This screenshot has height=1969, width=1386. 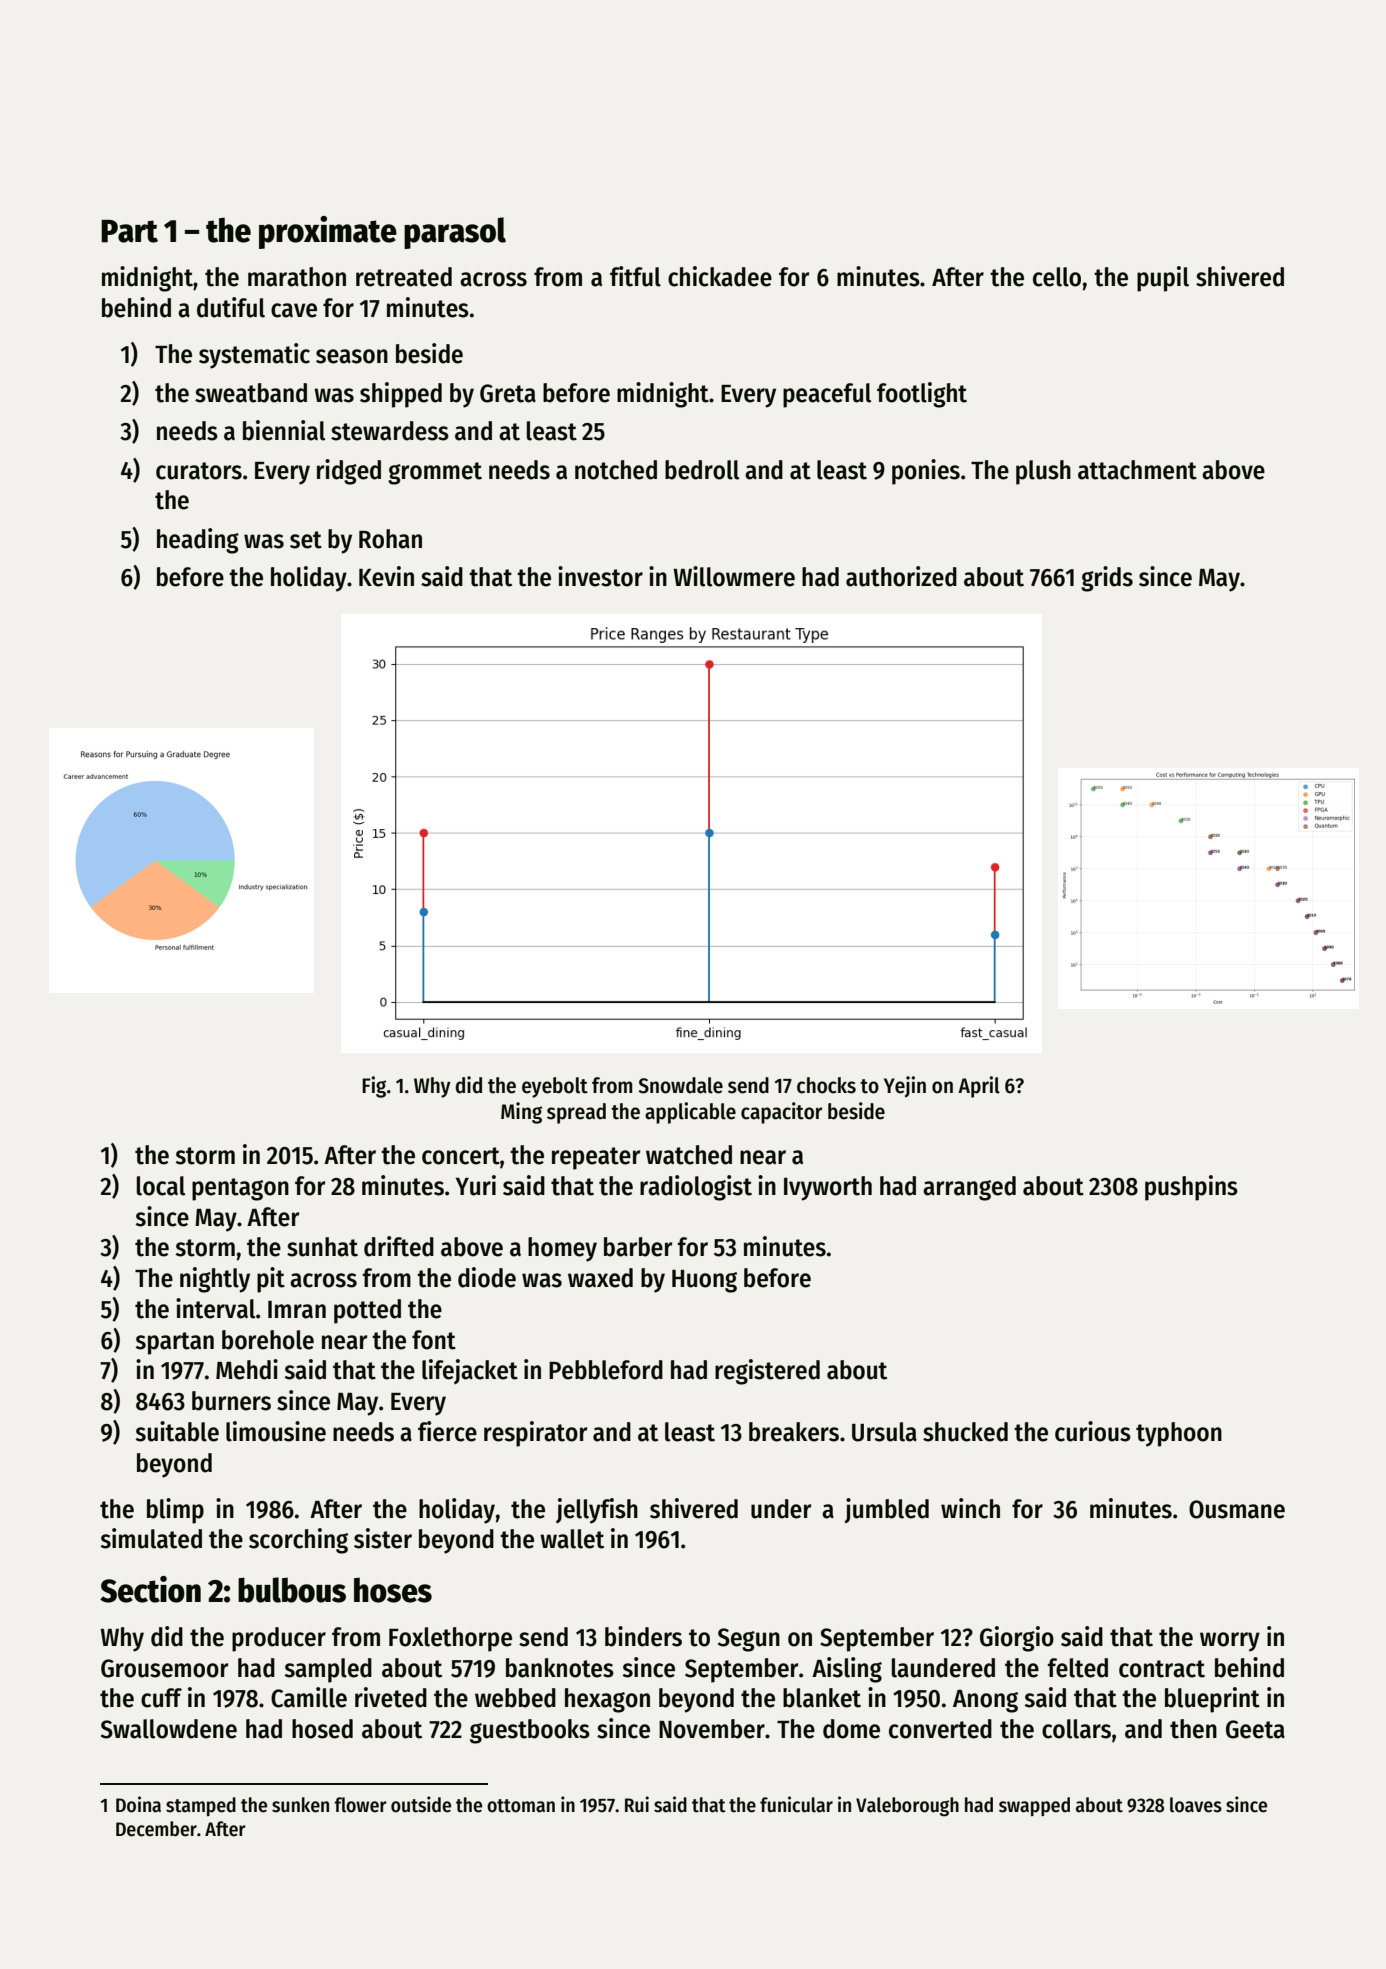 What do you see at coordinates (1163, 279) in the screenshot?
I see `pupil` at bounding box center [1163, 279].
